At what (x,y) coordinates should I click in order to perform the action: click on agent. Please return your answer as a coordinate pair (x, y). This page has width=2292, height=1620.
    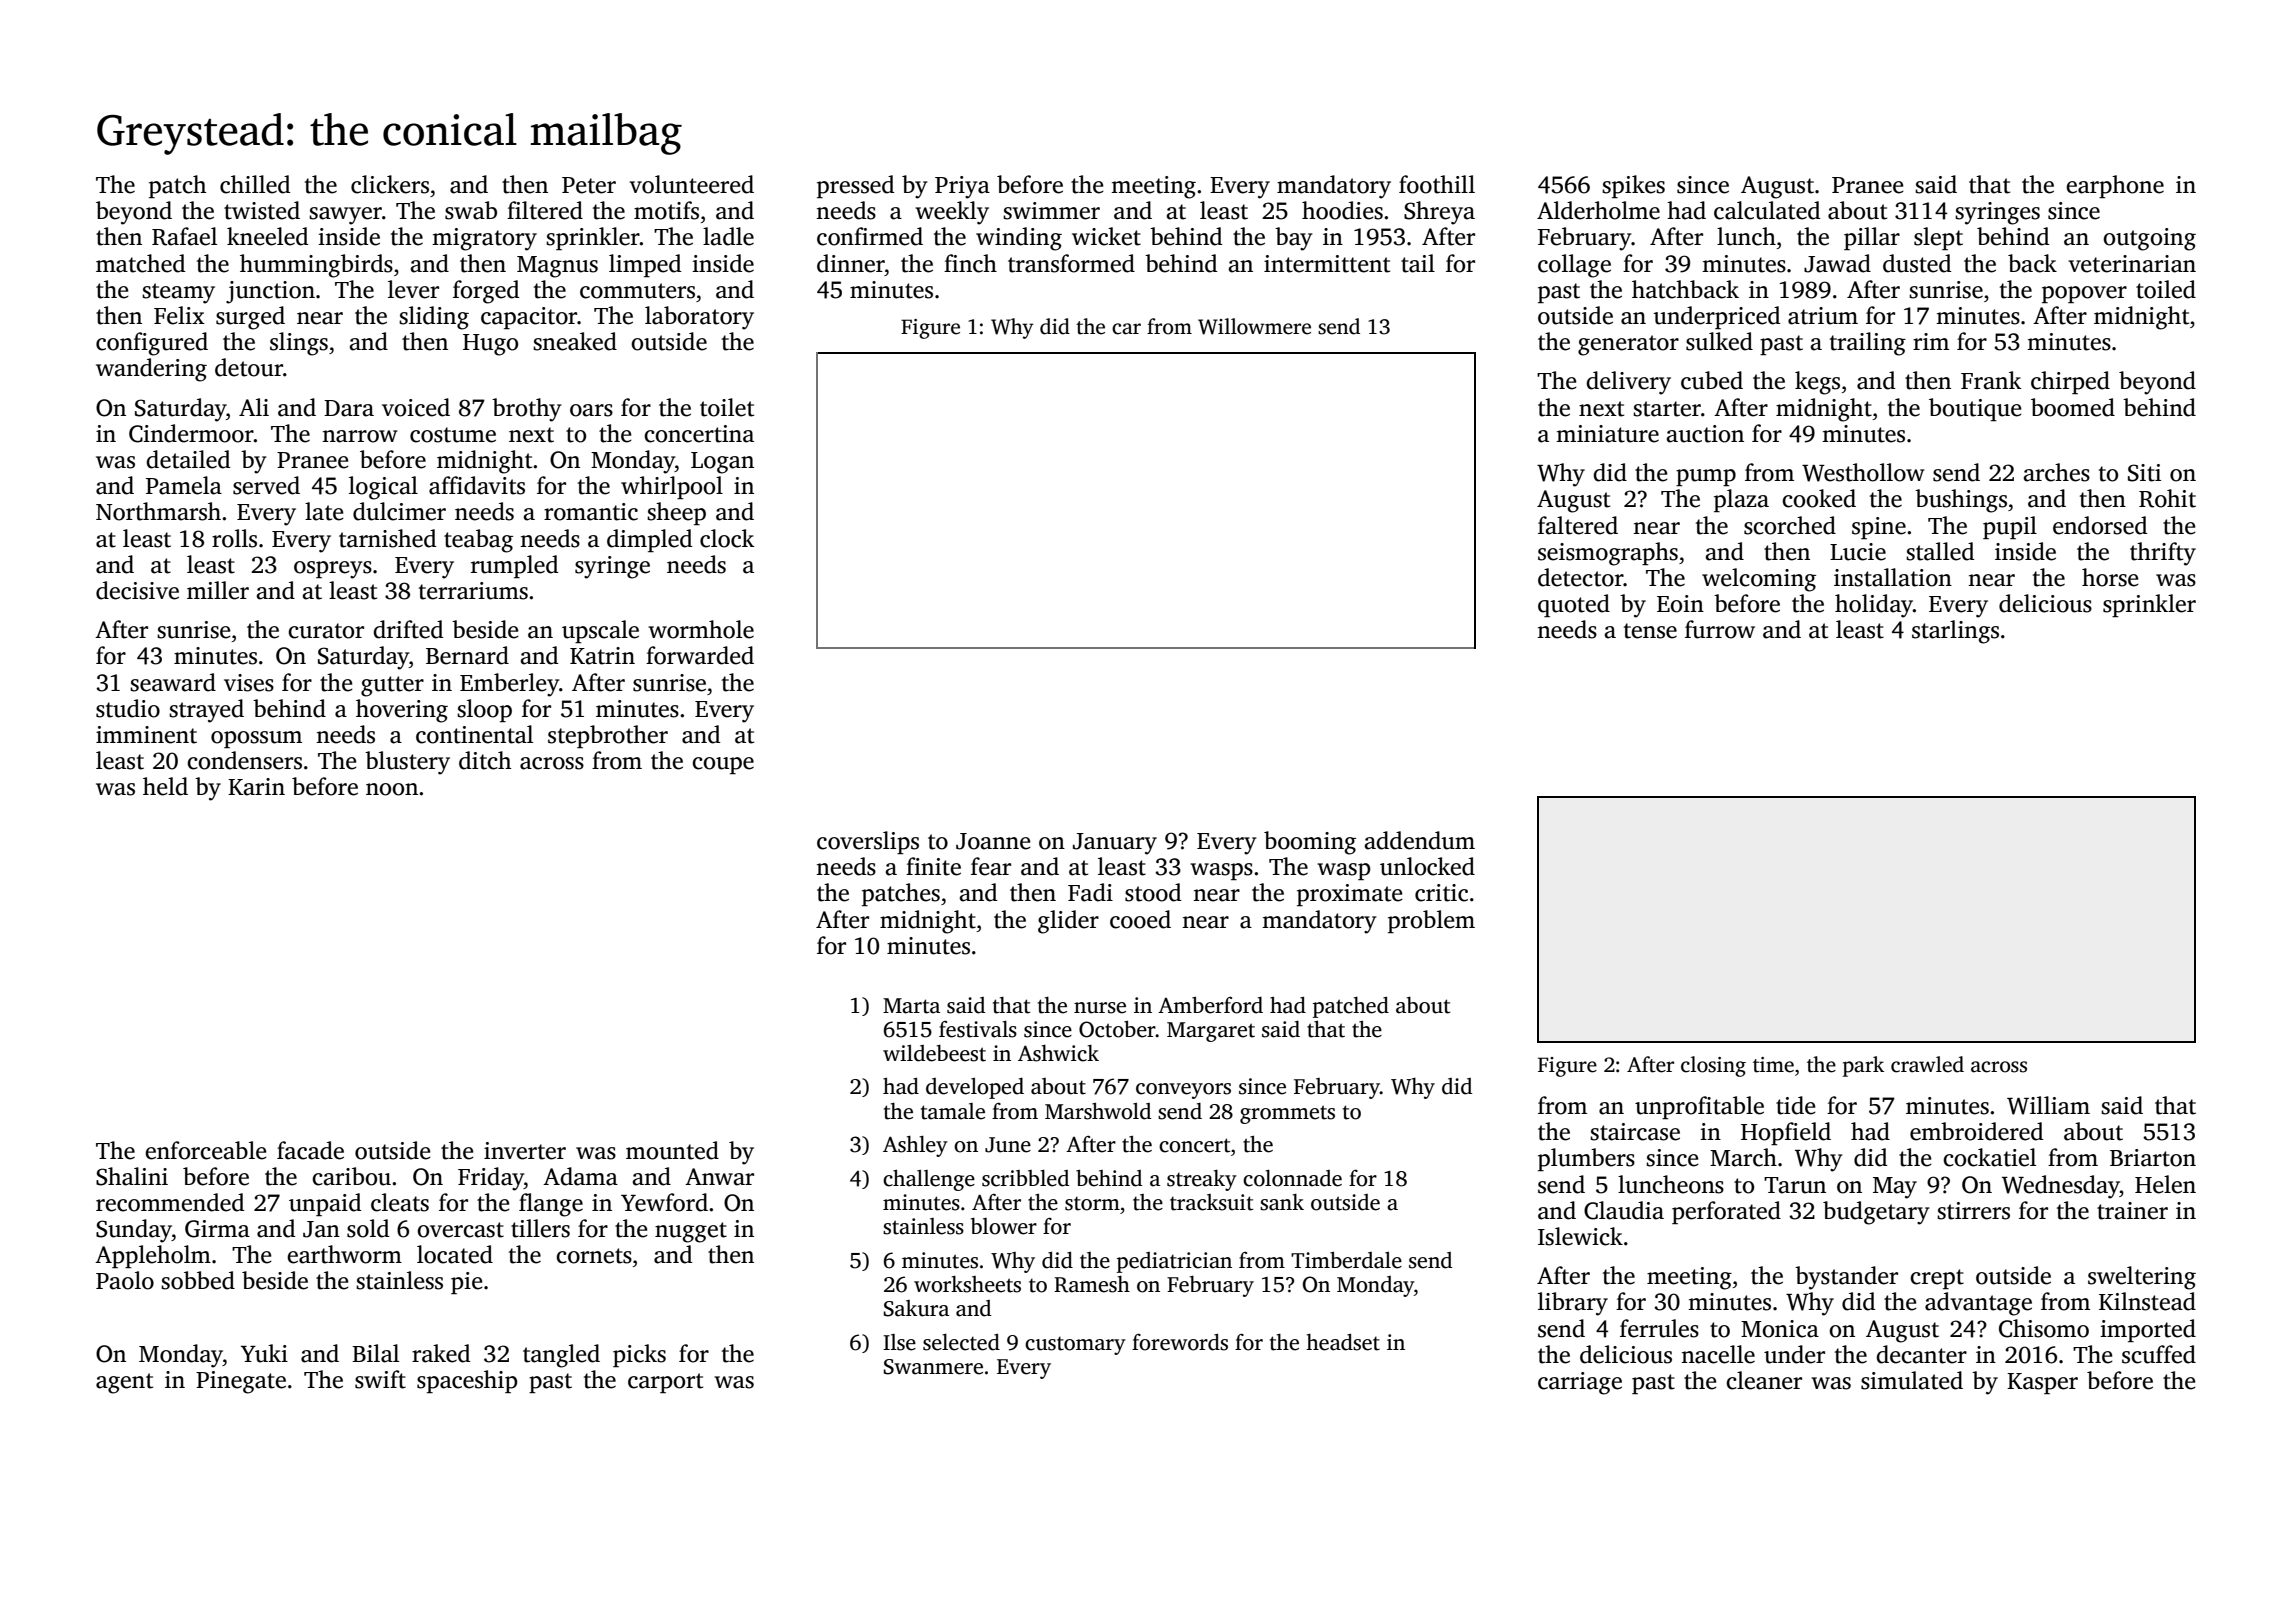
    Looking at the image, I should click on (124, 1383).
